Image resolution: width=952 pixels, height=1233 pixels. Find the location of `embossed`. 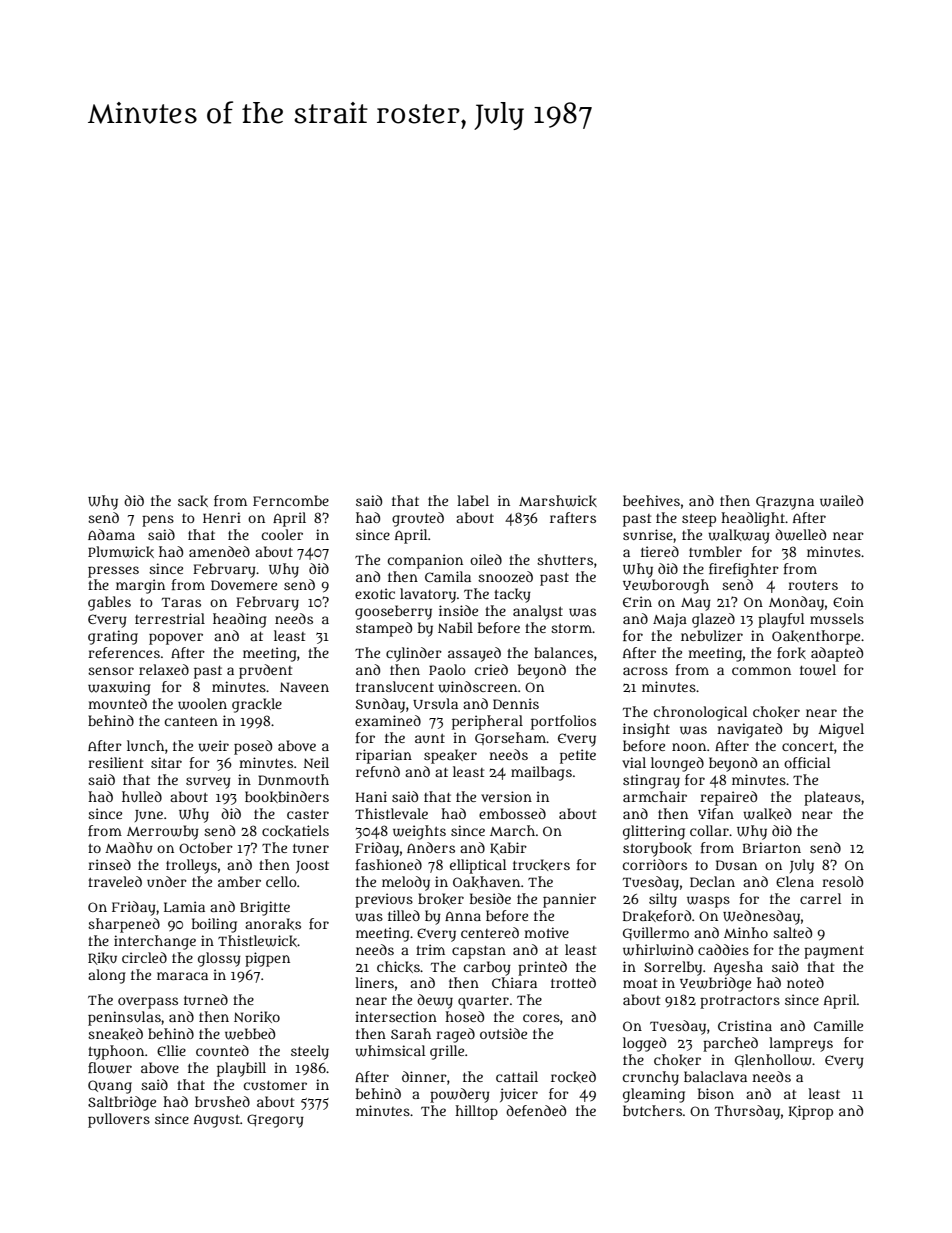

embossed is located at coordinates (512, 813).
